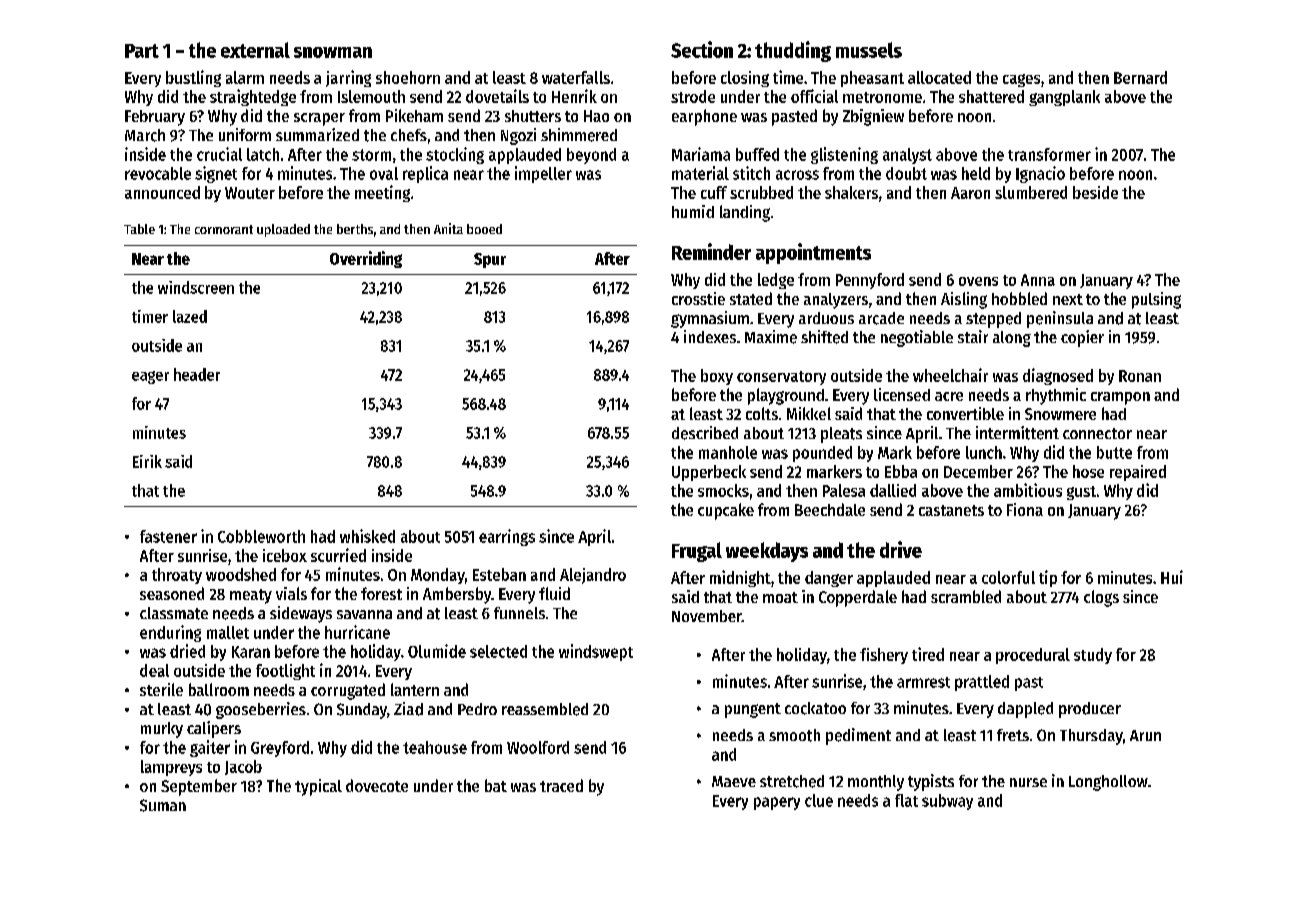 The width and height of the document is (1308, 924). I want to click on mussels, so click(869, 50).
